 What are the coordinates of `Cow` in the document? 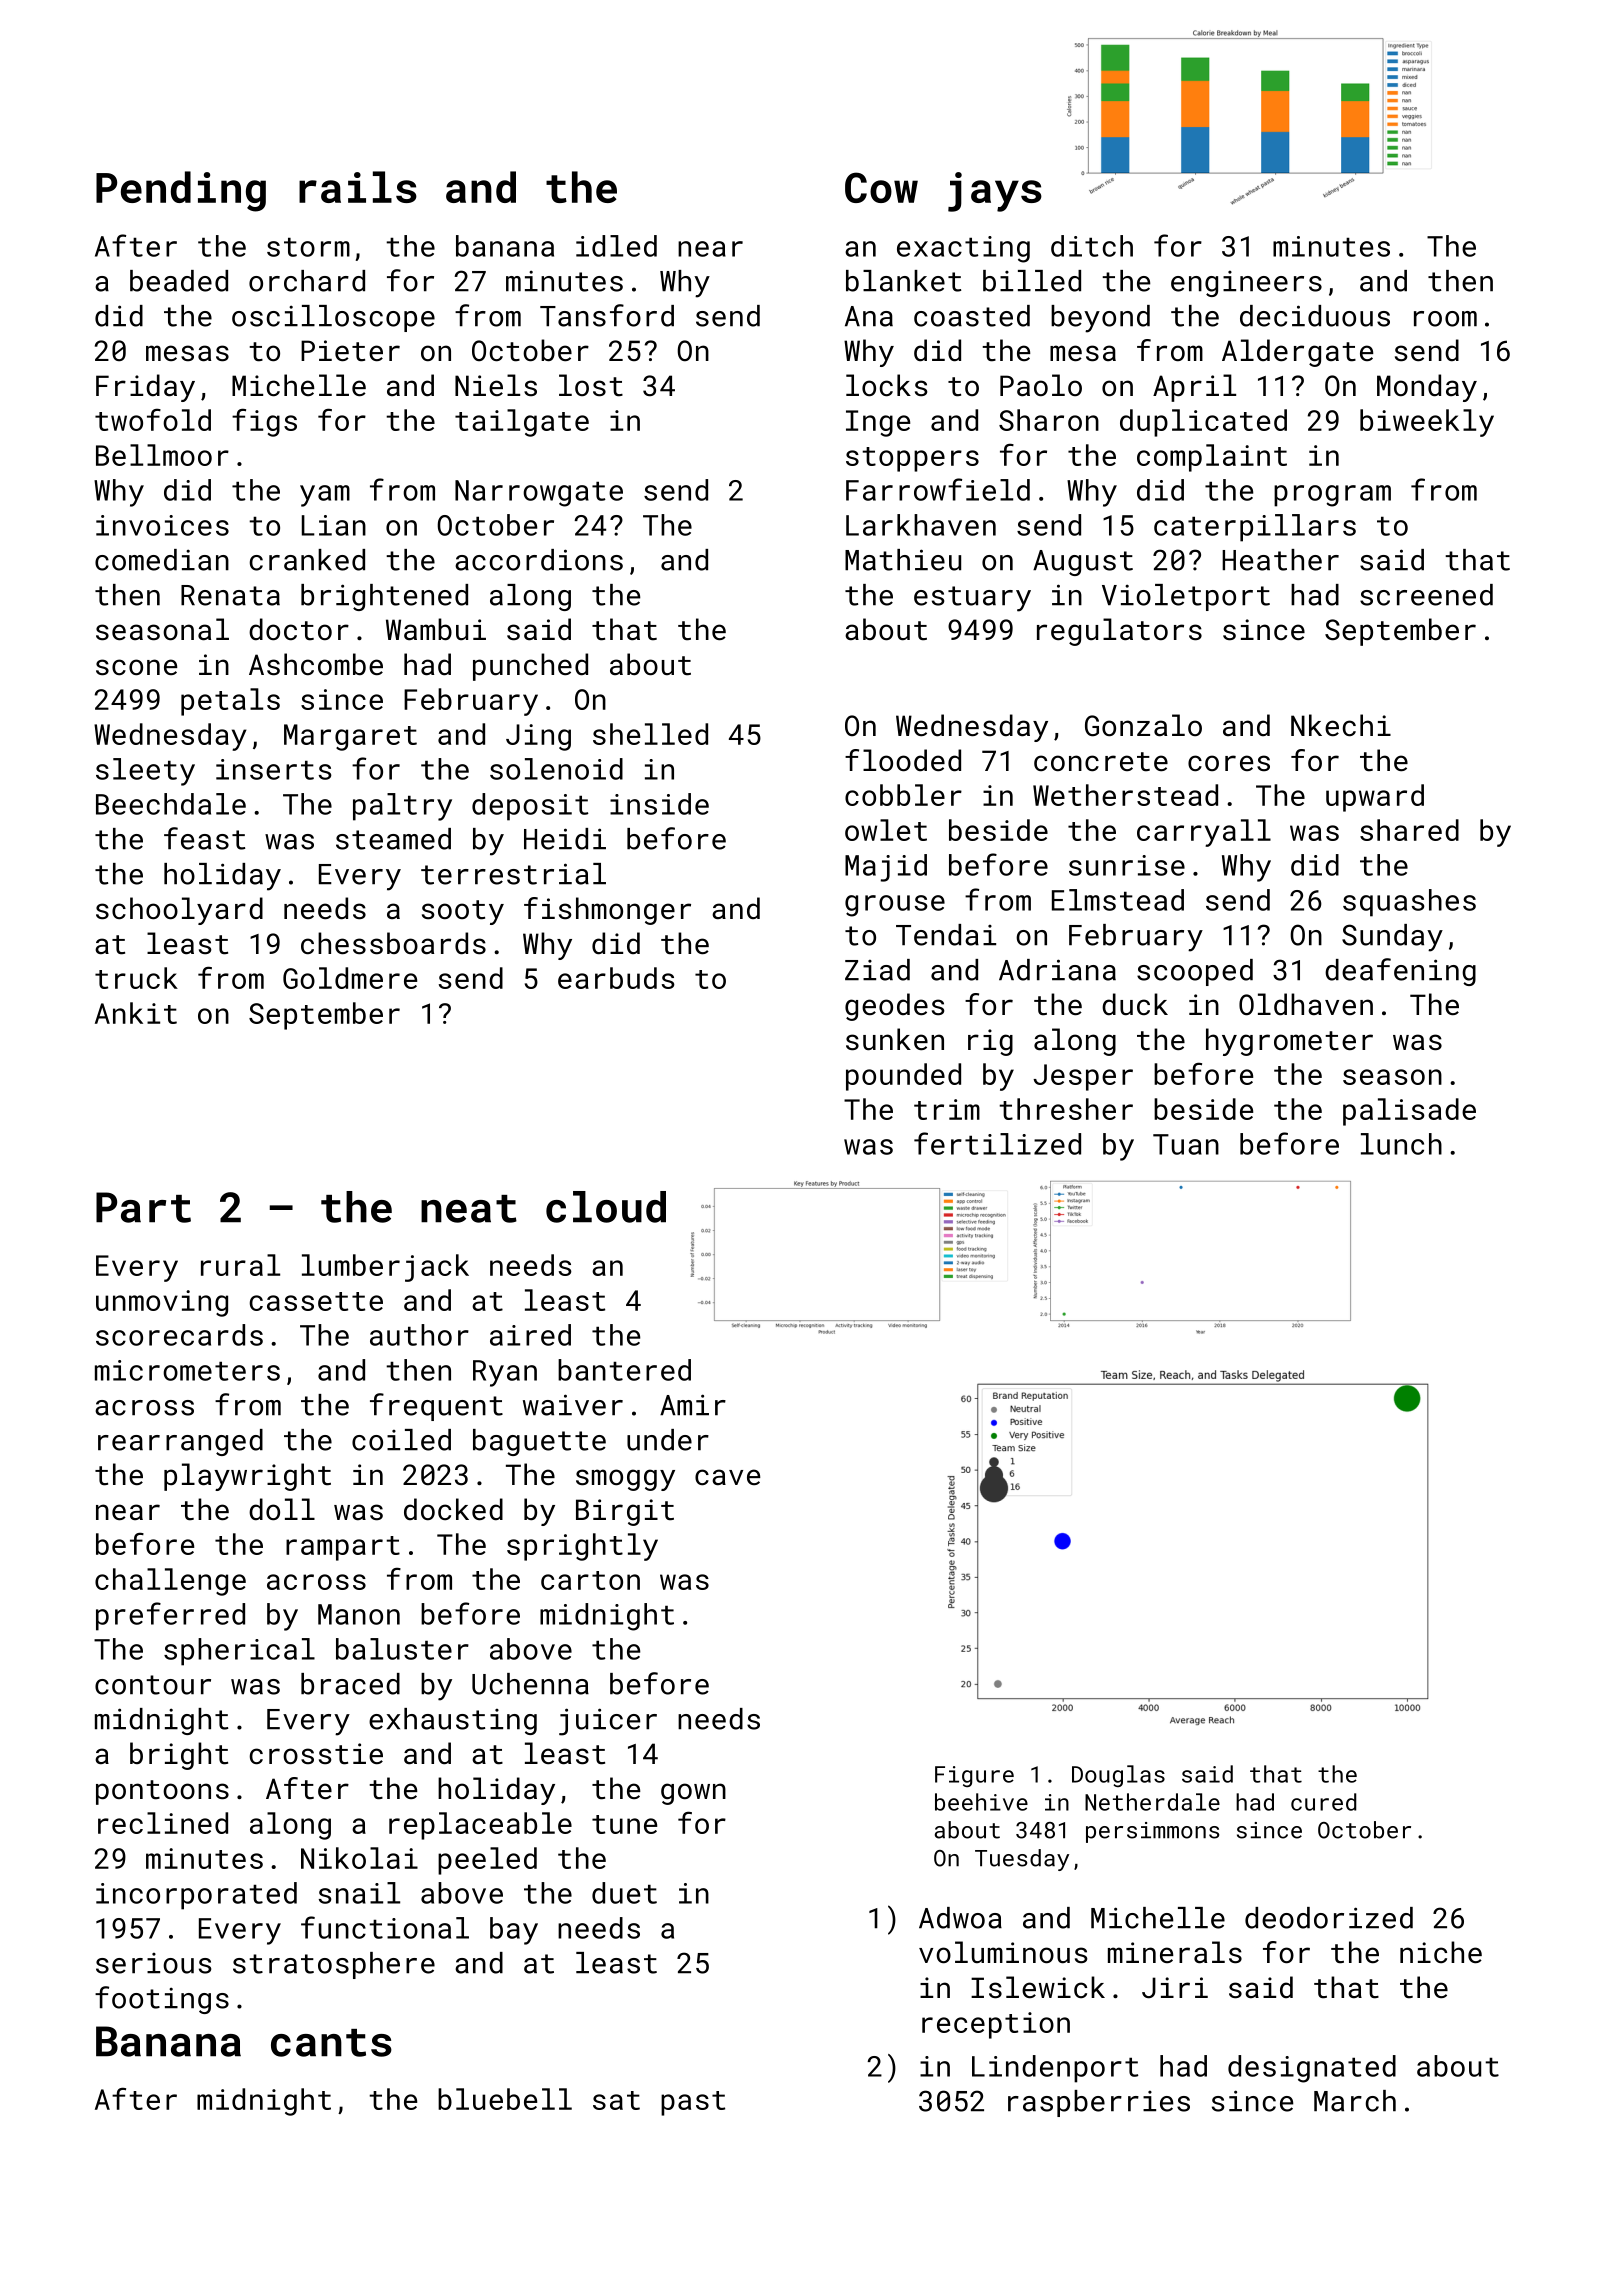 It's located at (881, 187).
